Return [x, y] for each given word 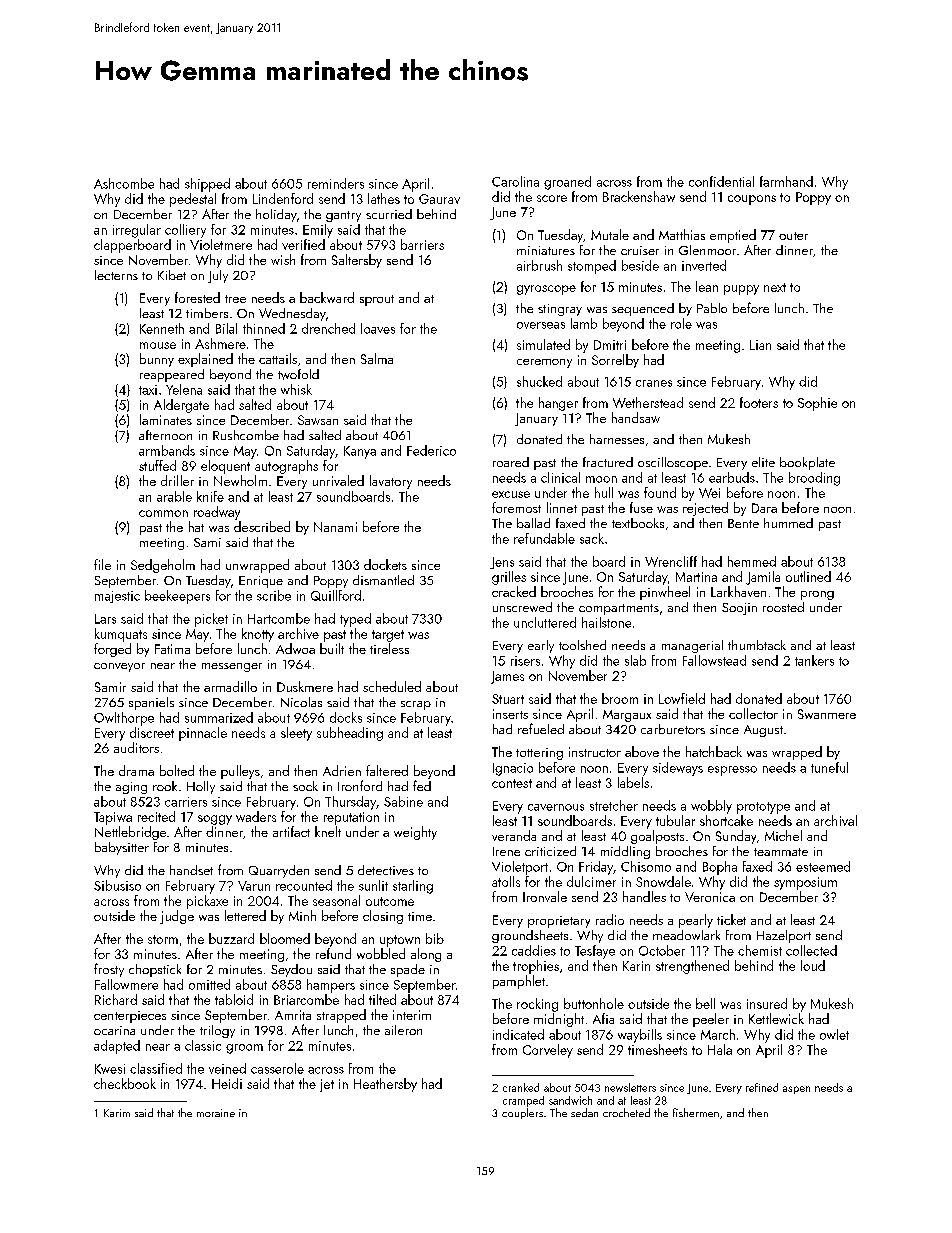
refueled [541, 728]
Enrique [261, 582]
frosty [109, 970]
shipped [207, 185]
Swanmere [827, 714]
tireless [389, 648]
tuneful [829, 767]
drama [136, 770]
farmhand [786, 181]
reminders [336, 183]
